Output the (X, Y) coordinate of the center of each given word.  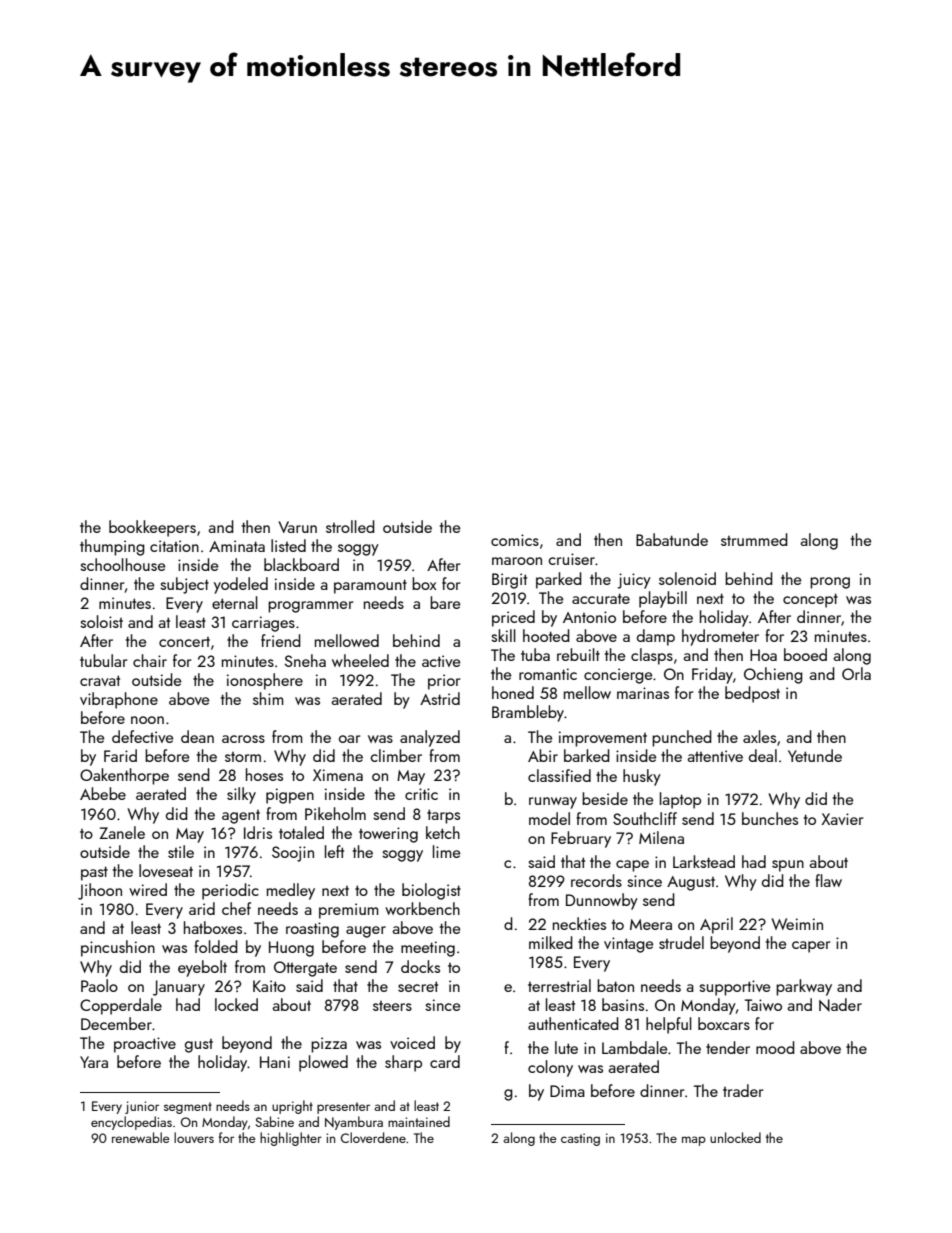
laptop (680, 800)
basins (623, 1004)
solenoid (687, 578)
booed (805, 654)
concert (184, 642)
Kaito (269, 986)
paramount (370, 586)
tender (728, 1047)
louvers (194, 1137)
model (549, 818)
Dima (567, 1091)
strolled (350, 526)
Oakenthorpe (124, 776)
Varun (297, 527)
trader (743, 1090)
